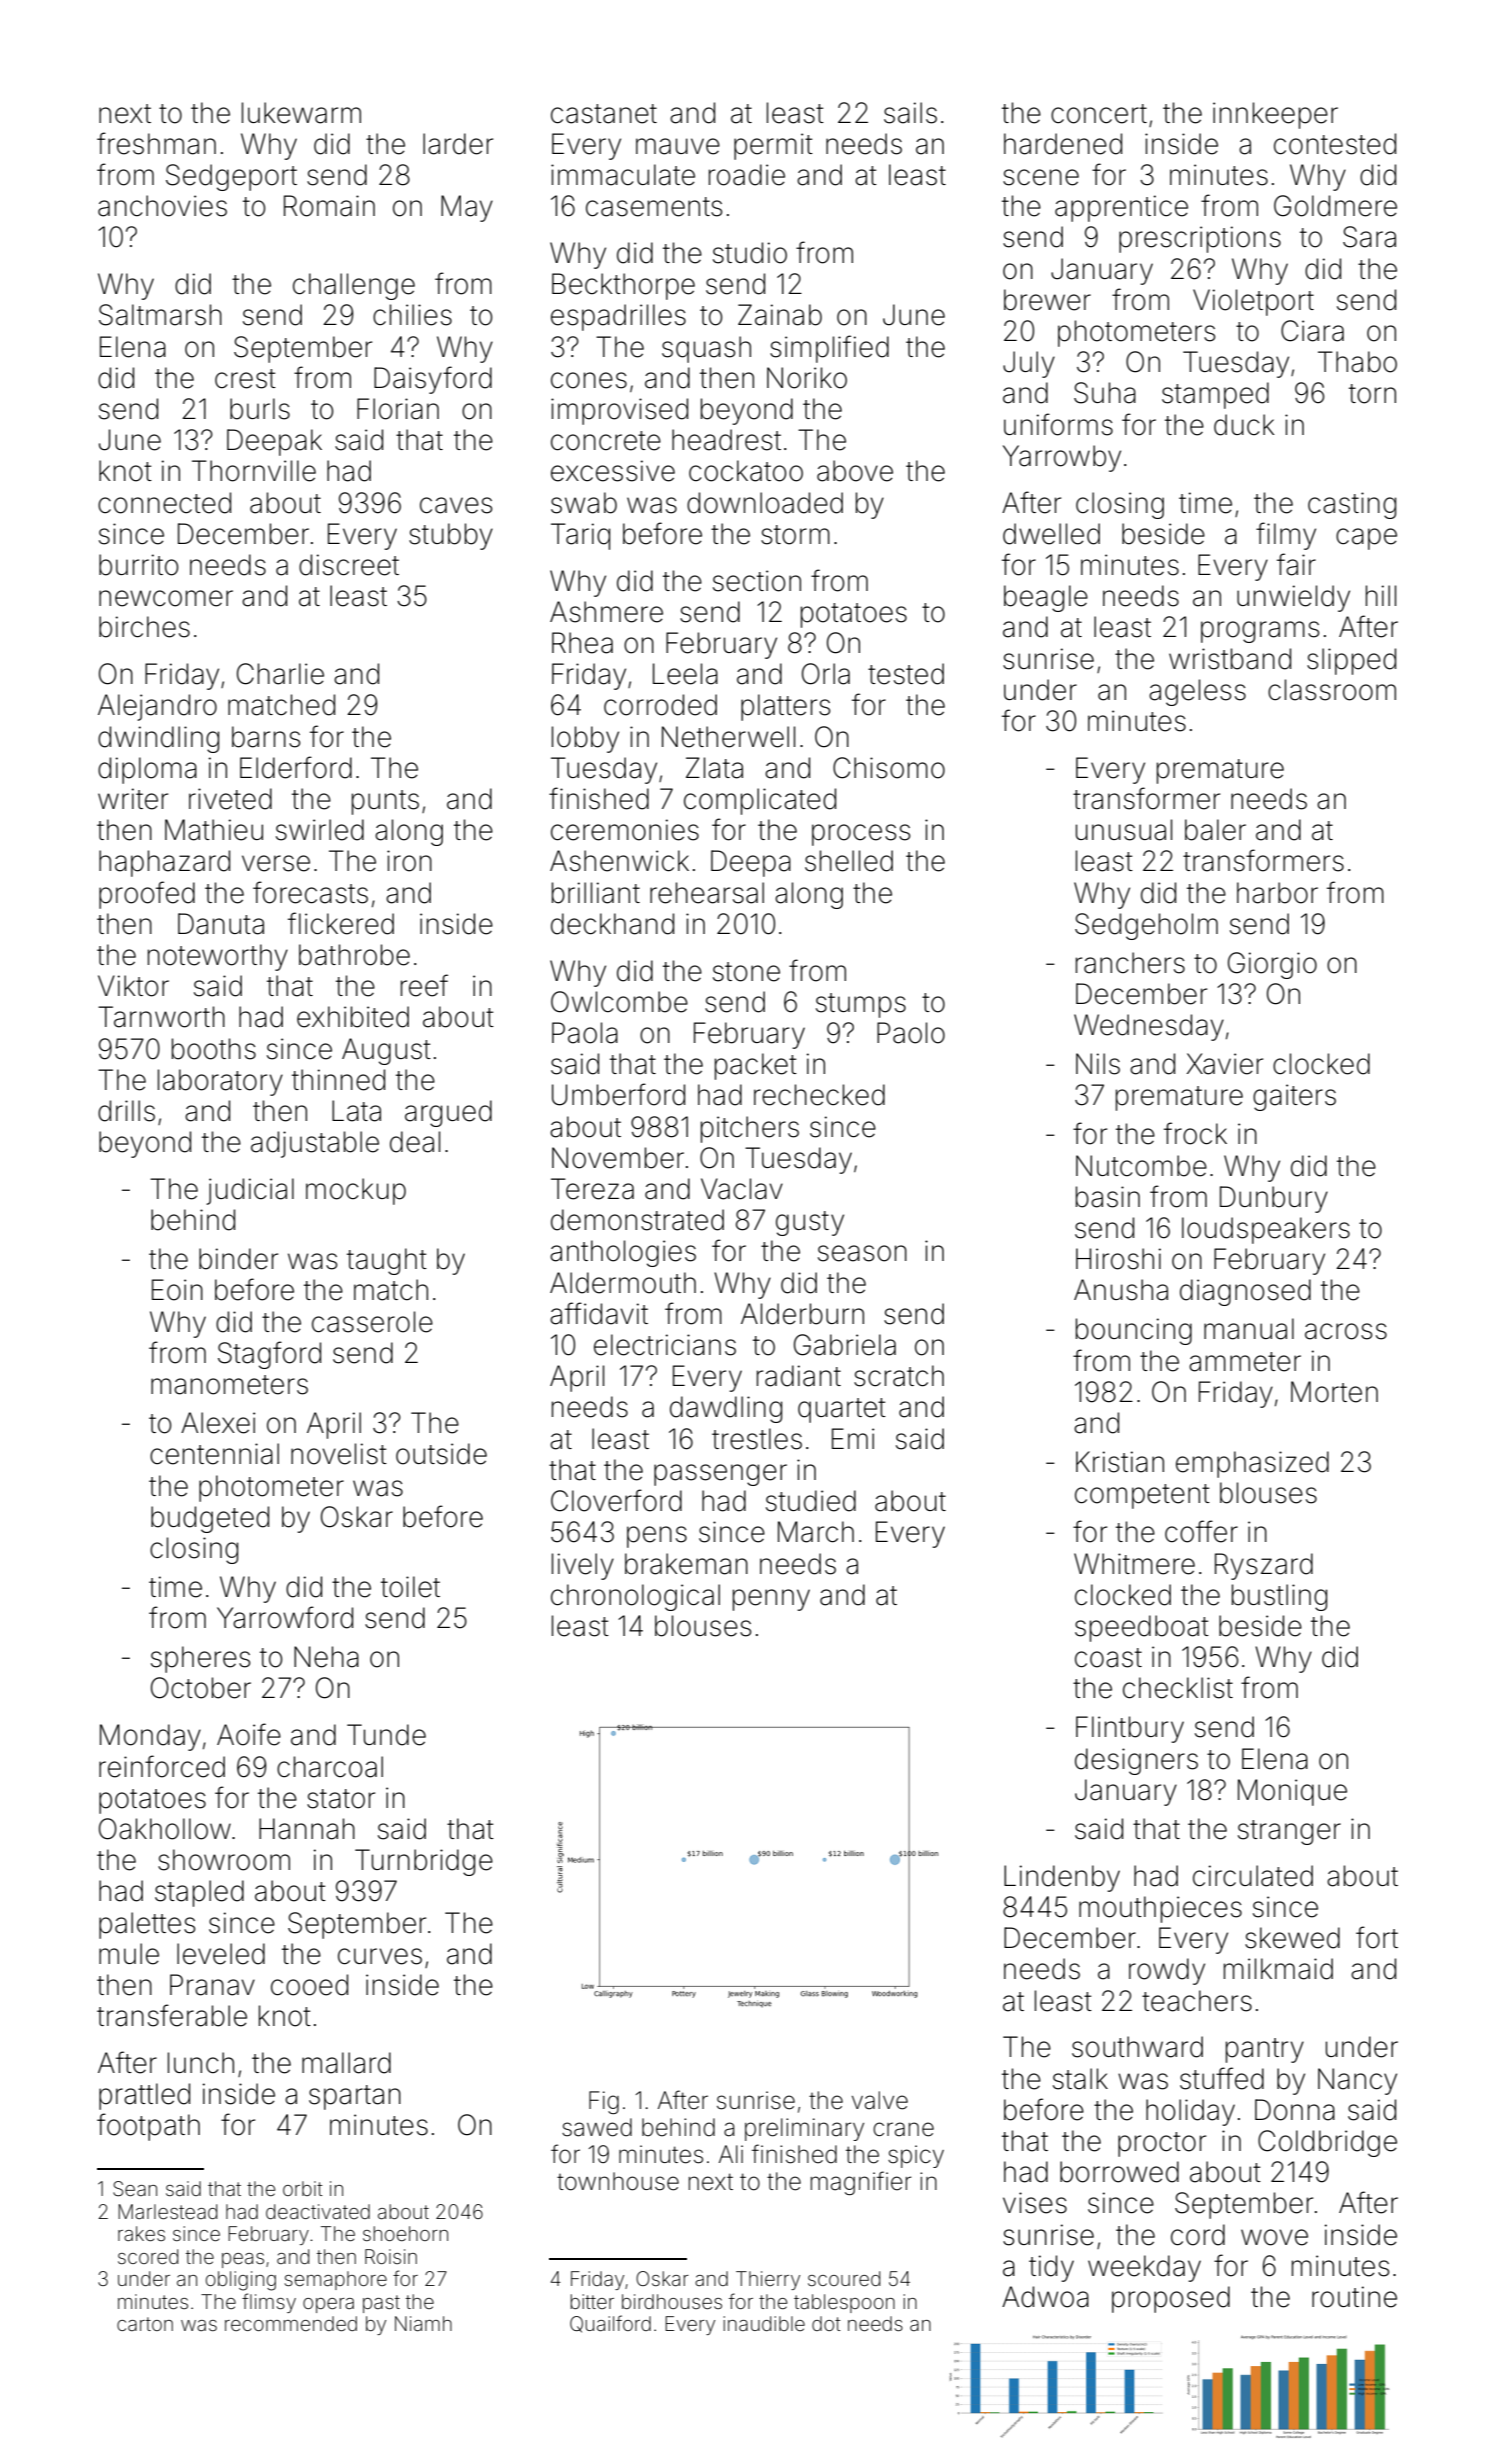 This screenshot has width=1496, height=2464. Describe the element at coordinates (910, 113) in the screenshot. I see `sails` at that location.
